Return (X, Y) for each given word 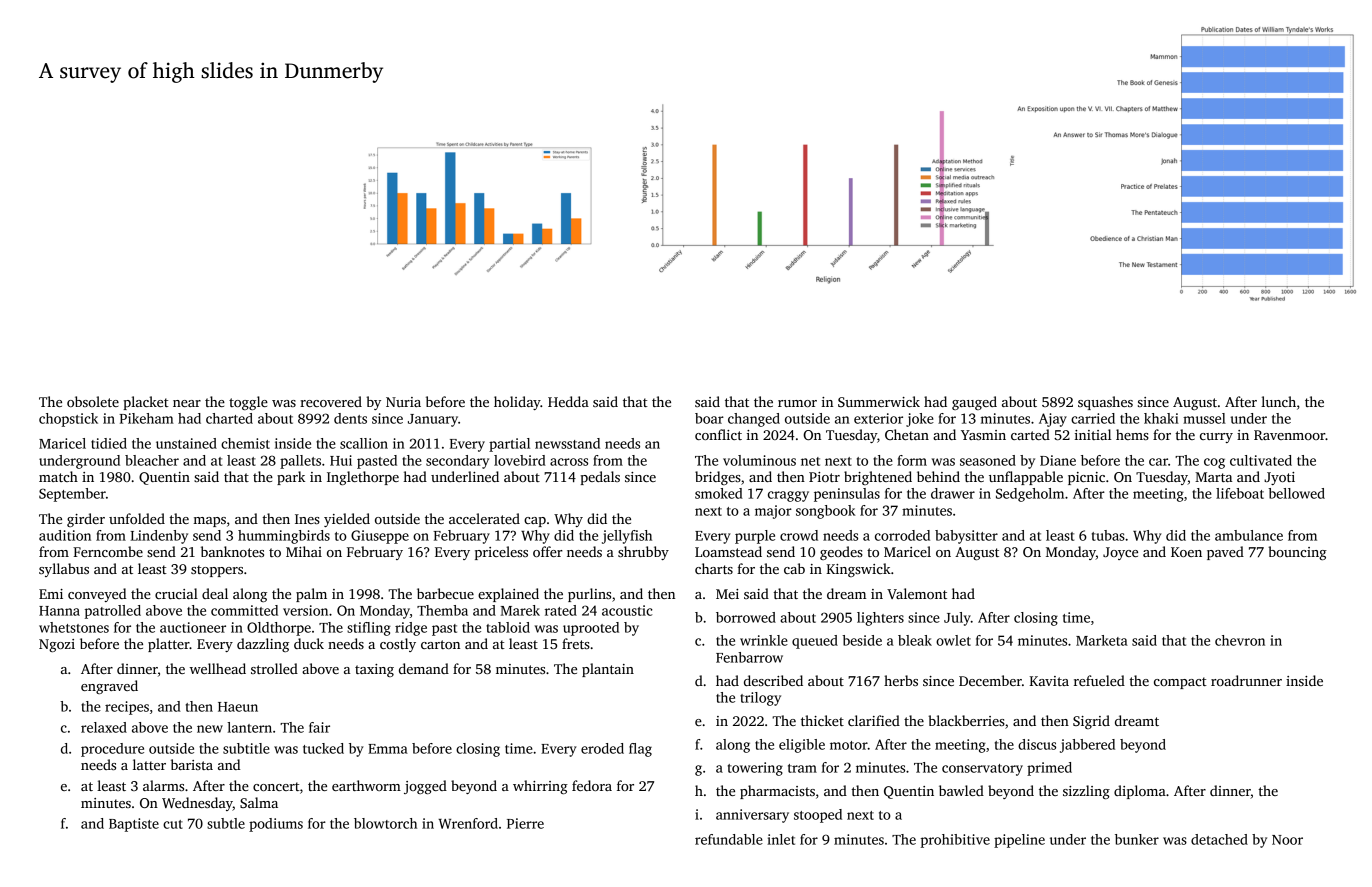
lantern (249, 727)
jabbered (1087, 746)
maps (209, 522)
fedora (592, 785)
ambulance (1249, 535)
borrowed (746, 617)
